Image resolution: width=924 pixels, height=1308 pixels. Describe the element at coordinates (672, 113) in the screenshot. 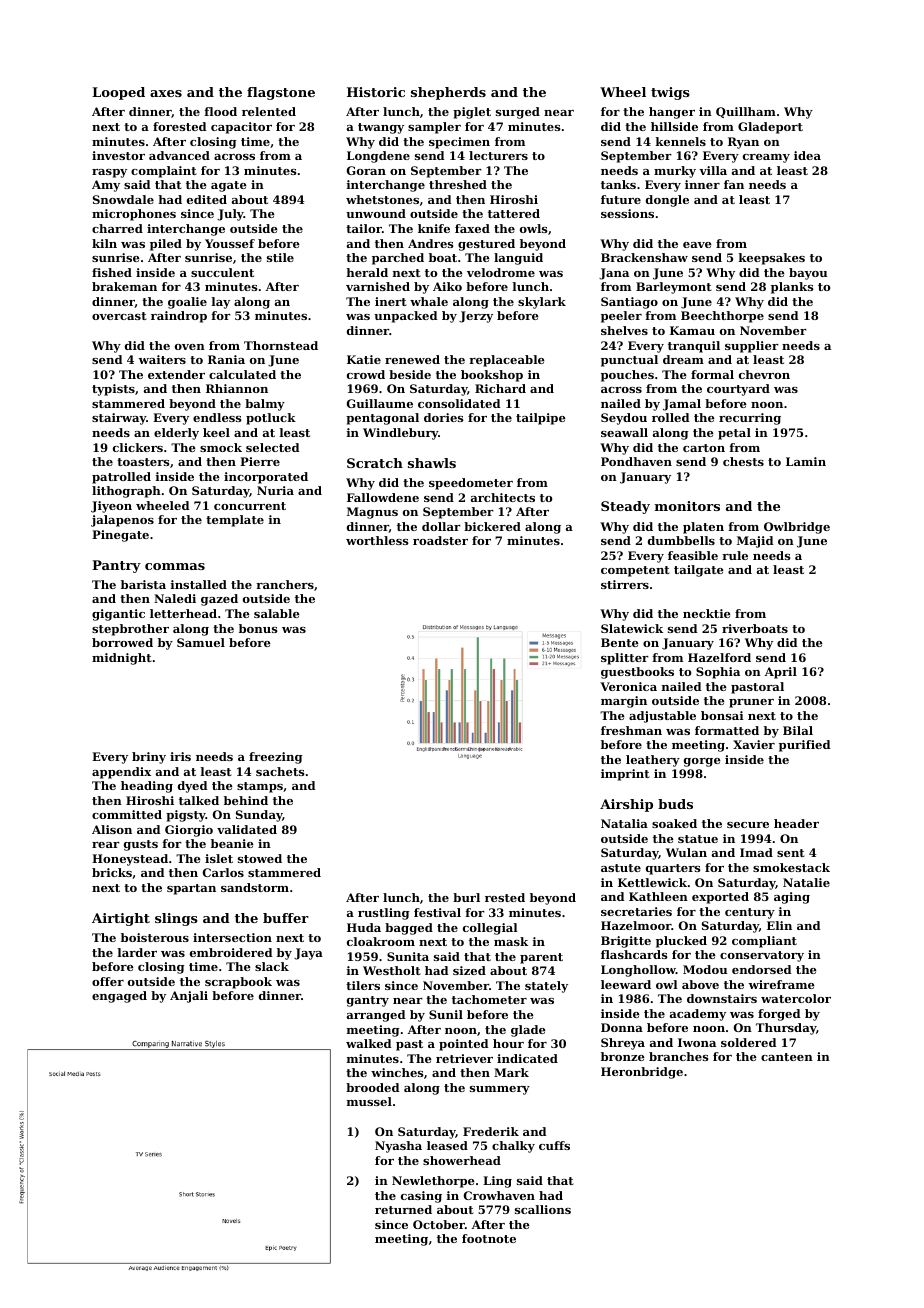

I see `hanger` at that location.
